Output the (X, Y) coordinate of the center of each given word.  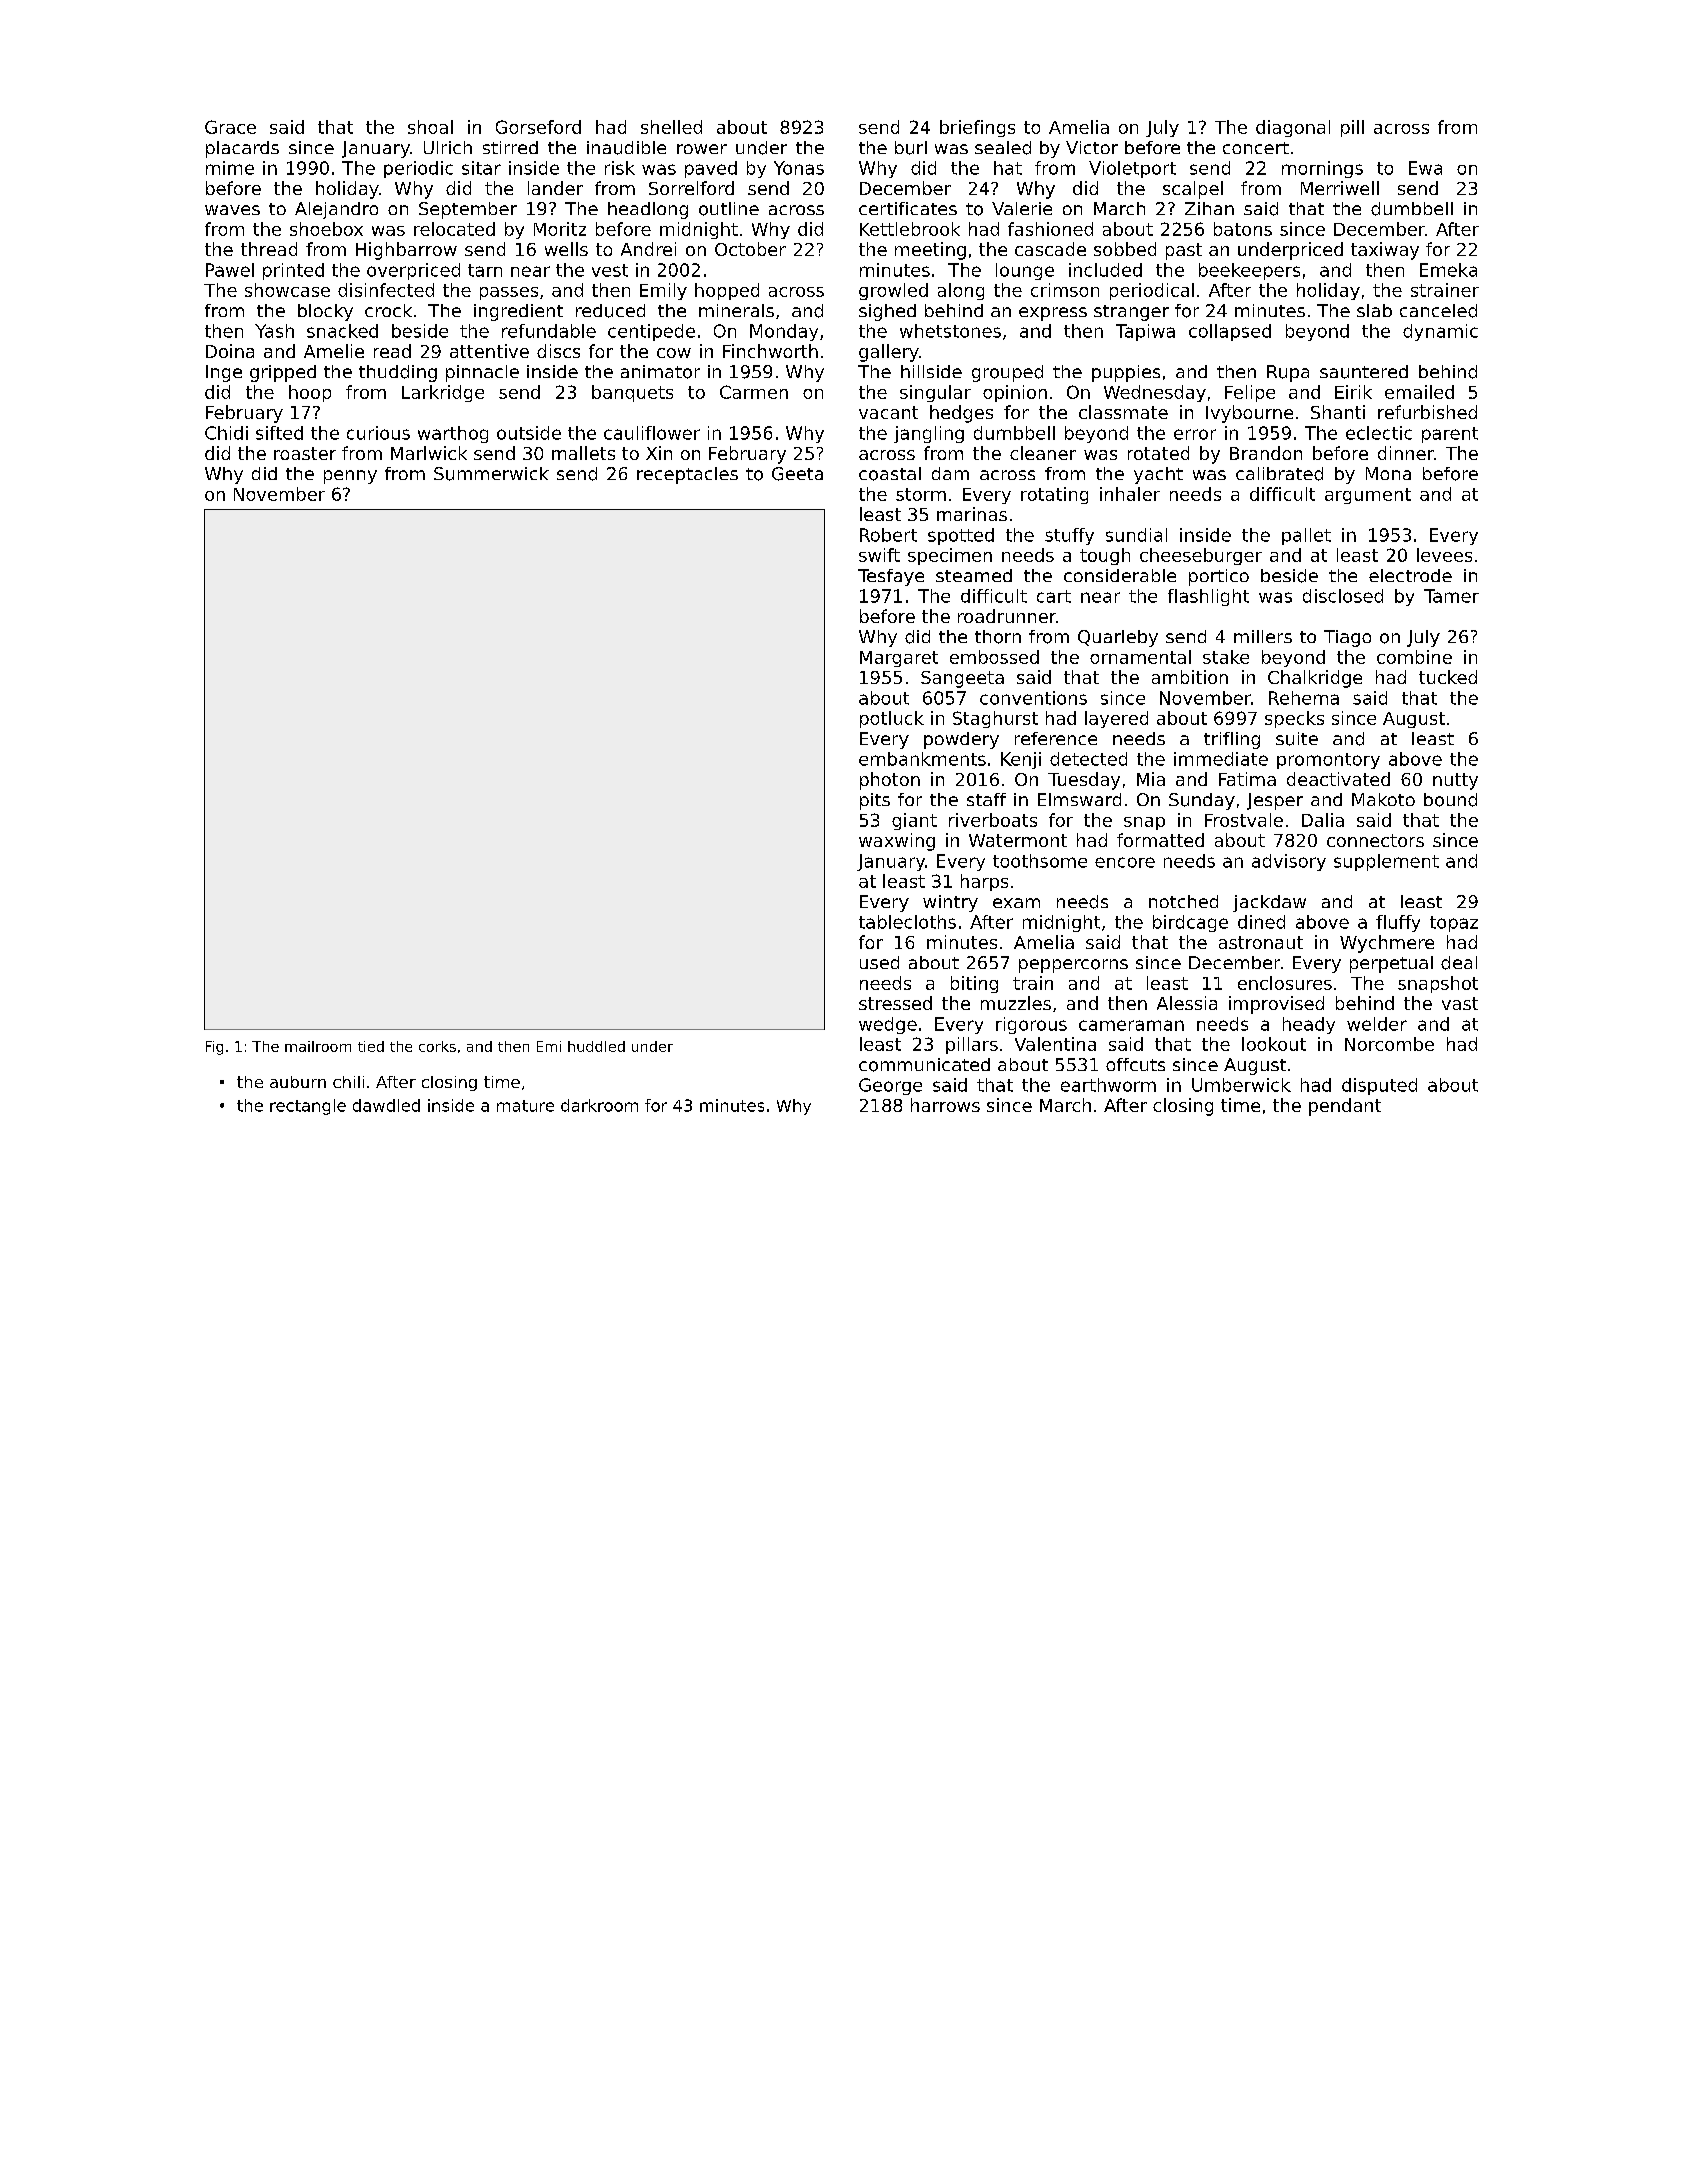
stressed (895, 1003)
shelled (671, 127)
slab (1374, 310)
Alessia (1187, 1003)
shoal (430, 127)
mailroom (318, 1046)
